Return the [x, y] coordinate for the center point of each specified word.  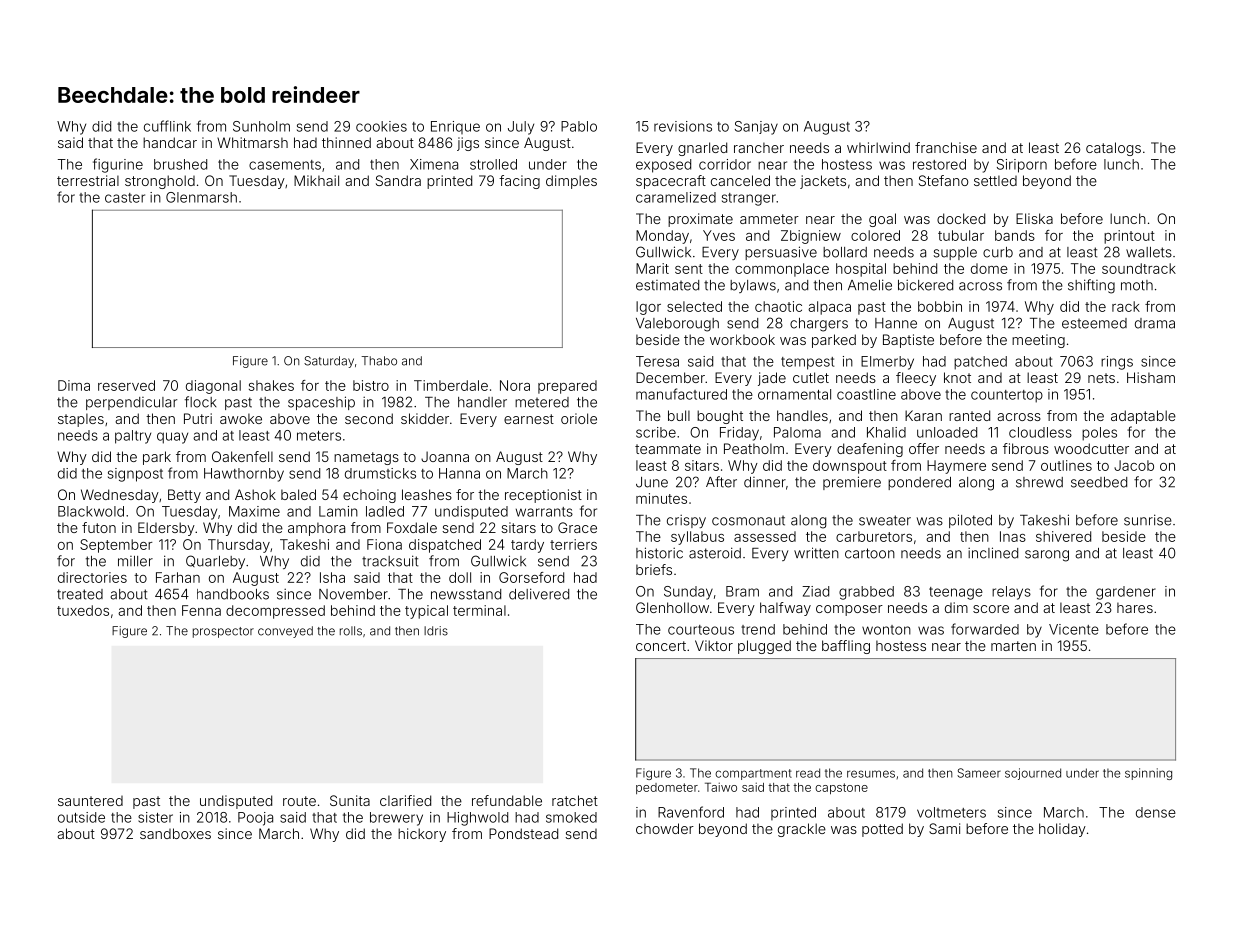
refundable [507, 800]
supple [955, 253]
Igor [648, 308]
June [652, 482]
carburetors [874, 536]
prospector [223, 632]
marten [1013, 646]
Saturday [329, 362]
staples [81, 420]
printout [1129, 237]
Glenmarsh [201, 197]
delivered [539, 594]
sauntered [90, 801]
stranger [749, 199]
